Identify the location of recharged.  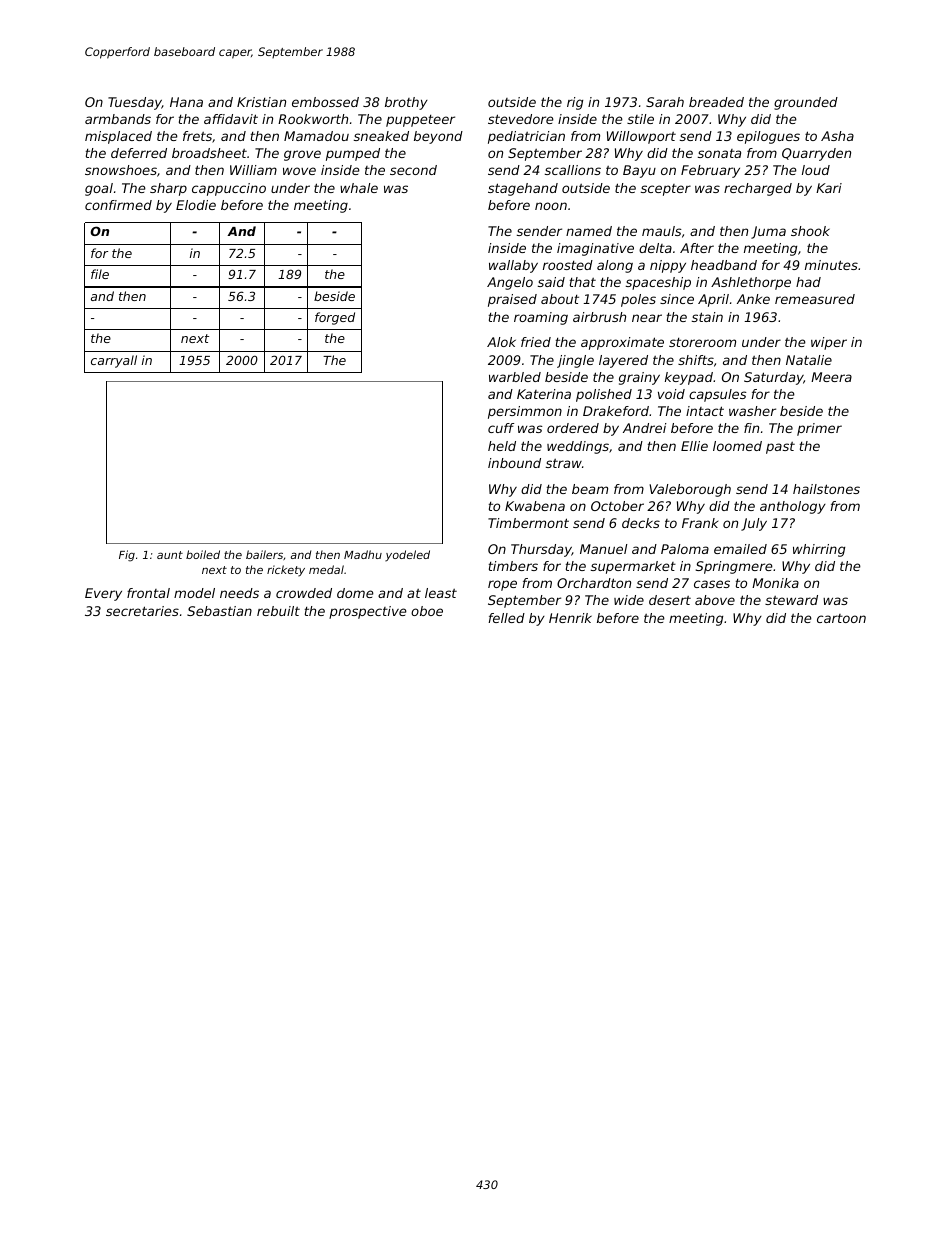
(758, 189).
